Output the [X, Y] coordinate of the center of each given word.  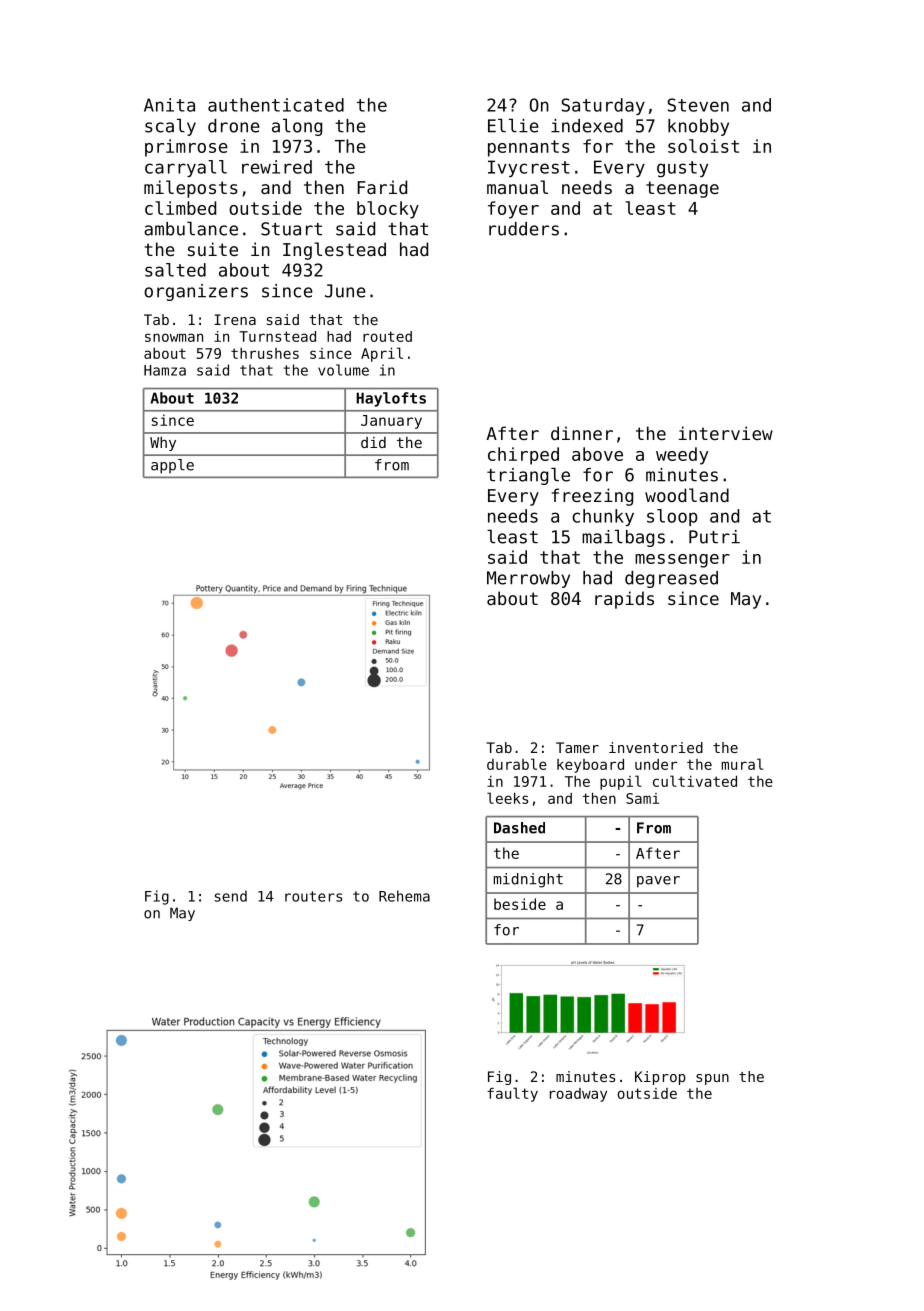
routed [387, 336]
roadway [578, 1095]
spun [712, 1079]
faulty [512, 1094]
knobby [698, 127]
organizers [196, 292]
